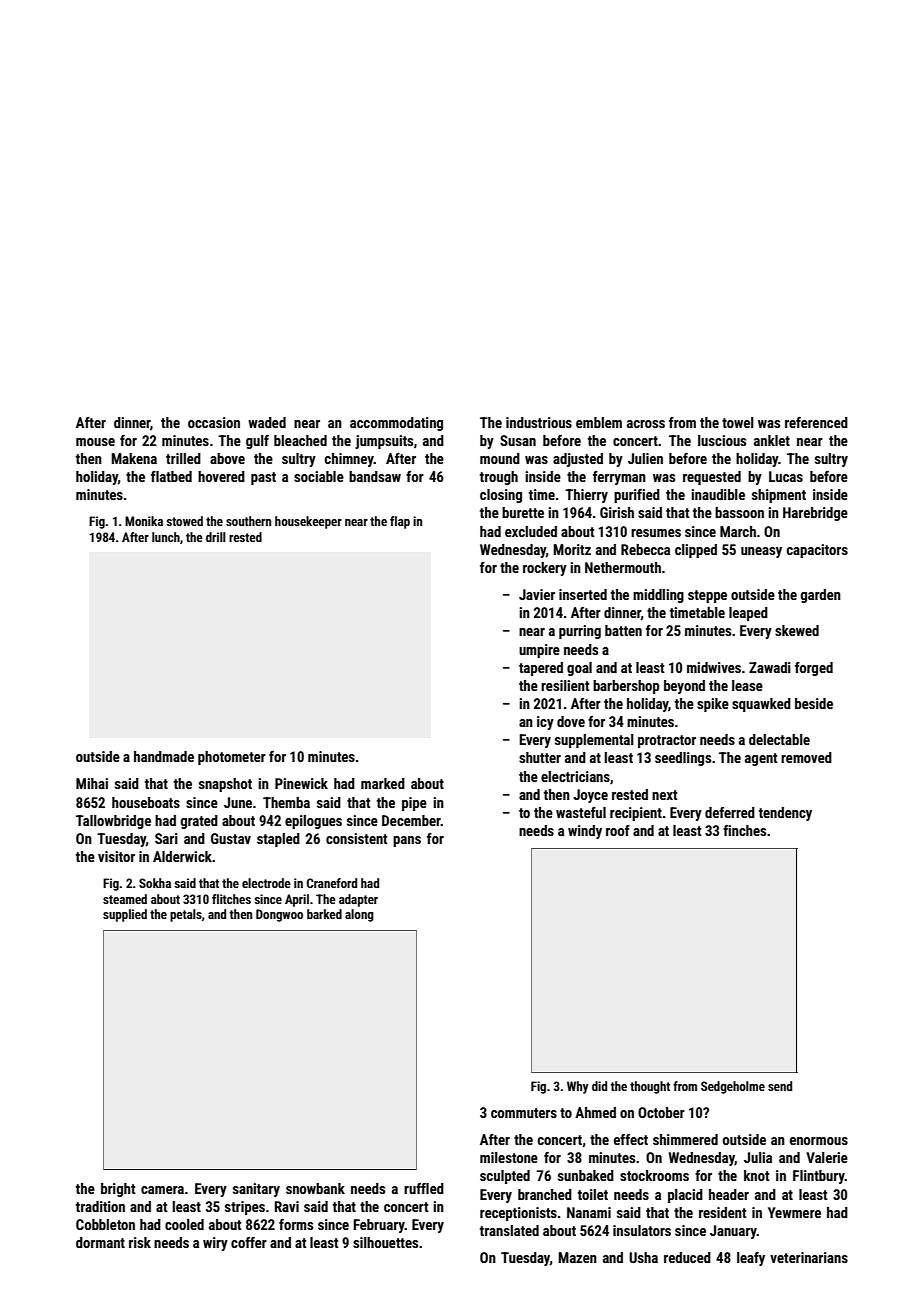  What do you see at coordinates (650, 1087) in the image?
I see `thought` at bounding box center [650, 1087].
